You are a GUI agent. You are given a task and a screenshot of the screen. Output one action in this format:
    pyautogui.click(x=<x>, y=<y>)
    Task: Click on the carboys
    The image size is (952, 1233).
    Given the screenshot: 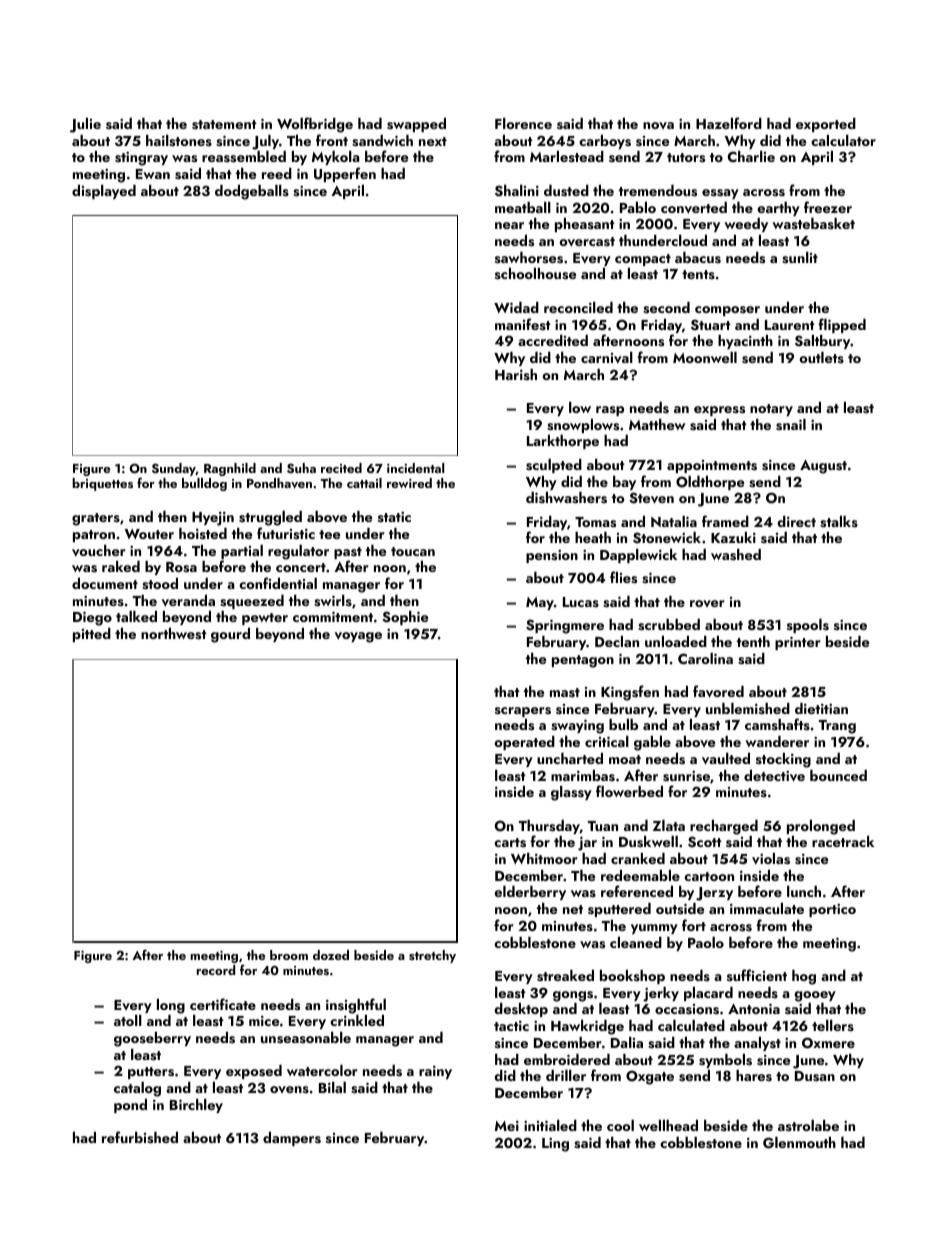 What is the action you would take?
    pyautogui.click(x=605, y=142)
